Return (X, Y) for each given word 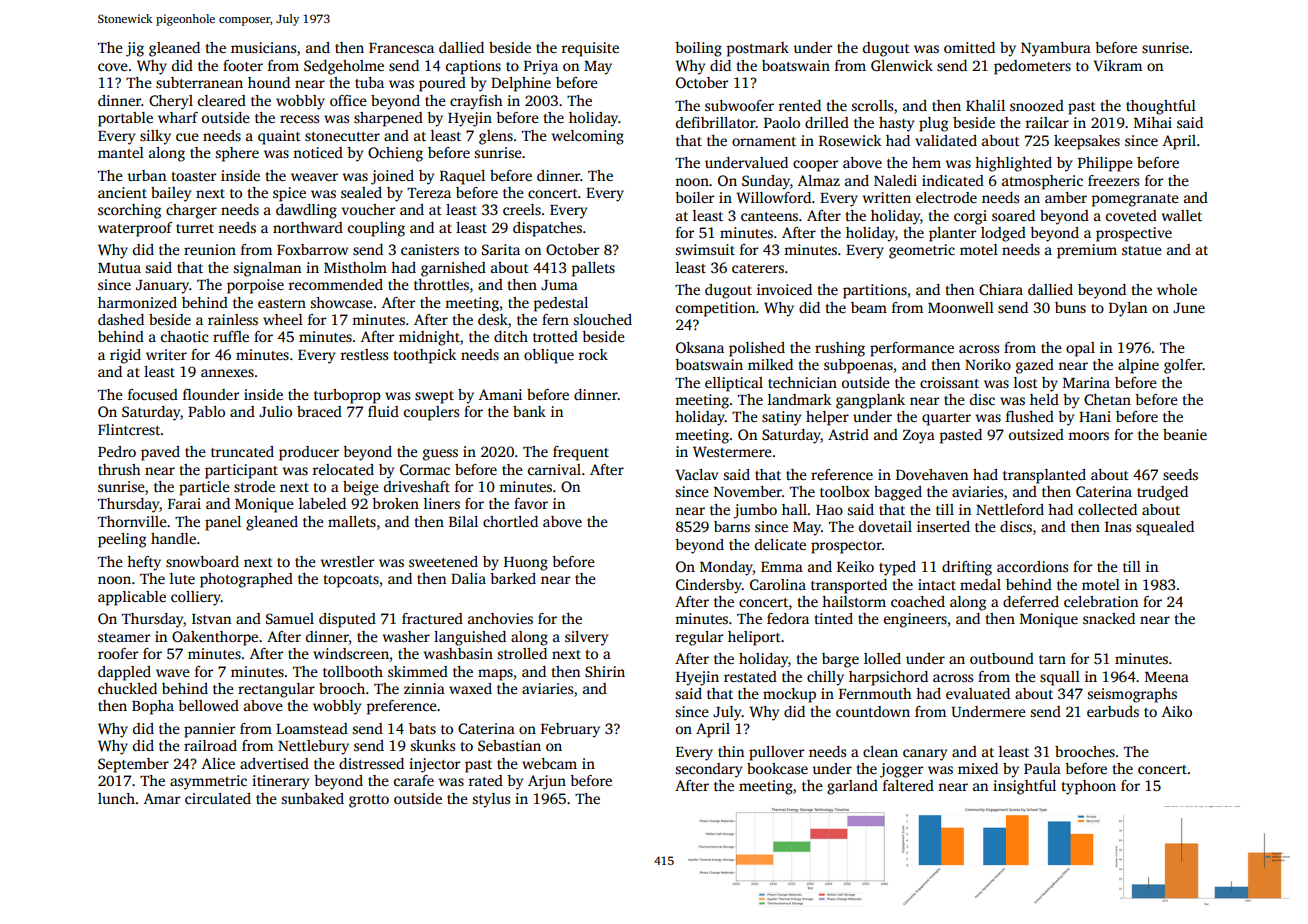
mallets (352, 521)
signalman (267, 269)
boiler (694, 197)
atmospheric (1042, 182)
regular (699, 638)
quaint (279, 137)
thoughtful (1161, 107)
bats (422, 728)
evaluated (978, 693)
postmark (758, 49)
